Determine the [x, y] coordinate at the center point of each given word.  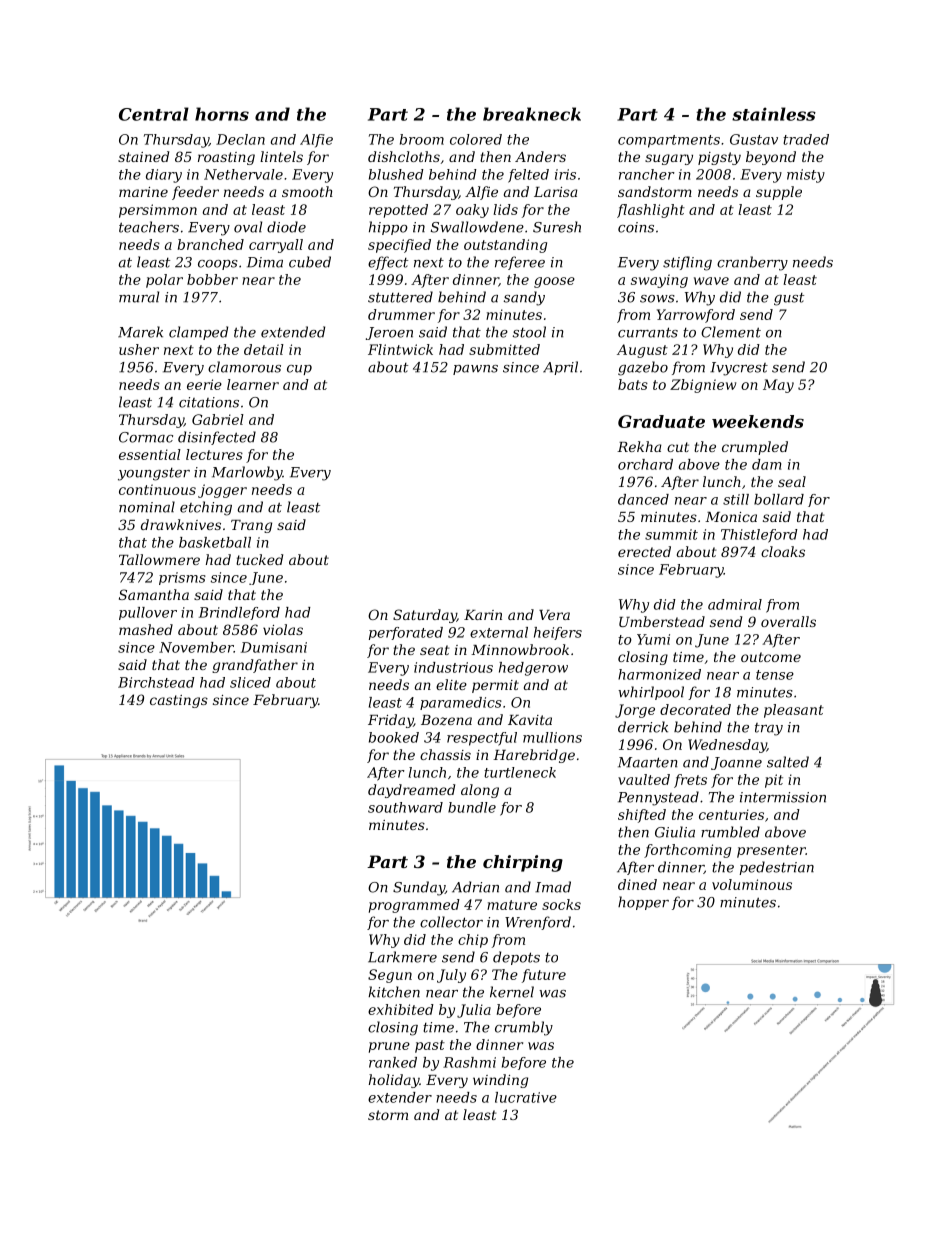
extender [400, 1097]
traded [806, 139]
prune [389, 1047]
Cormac [146, 437]
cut [678, 447]
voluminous [752, 884]
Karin [483, 615]
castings [179, 701]
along [480, 791]
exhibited [401, 1009]
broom [422, 139]
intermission [783, 797]
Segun [390, 976]
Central [154, 114]
